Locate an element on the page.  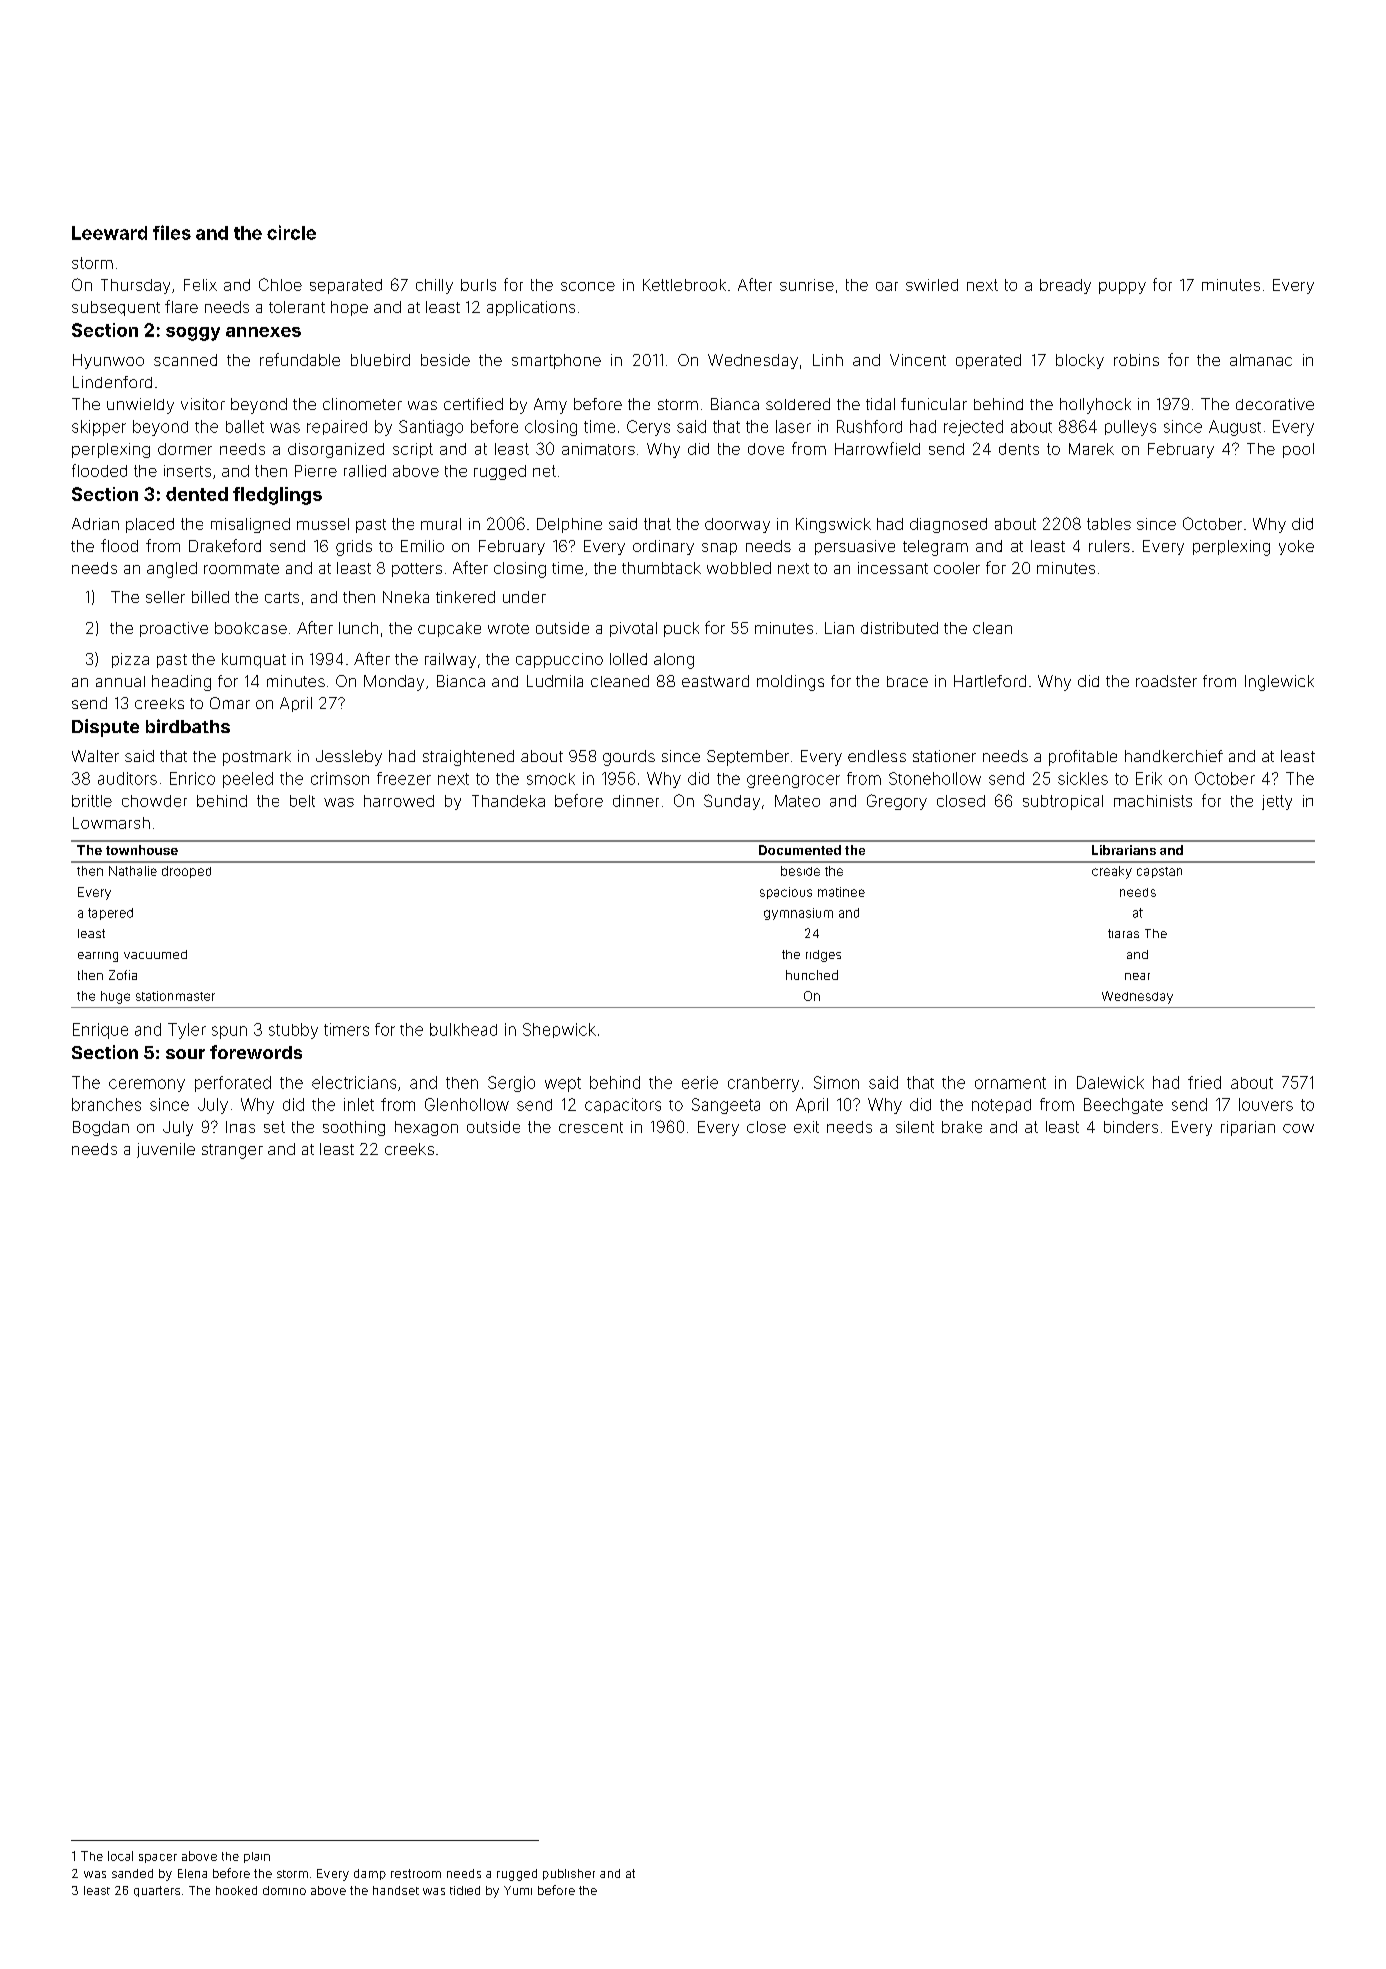
Inglewick is located at coordinates (1279, 683).
